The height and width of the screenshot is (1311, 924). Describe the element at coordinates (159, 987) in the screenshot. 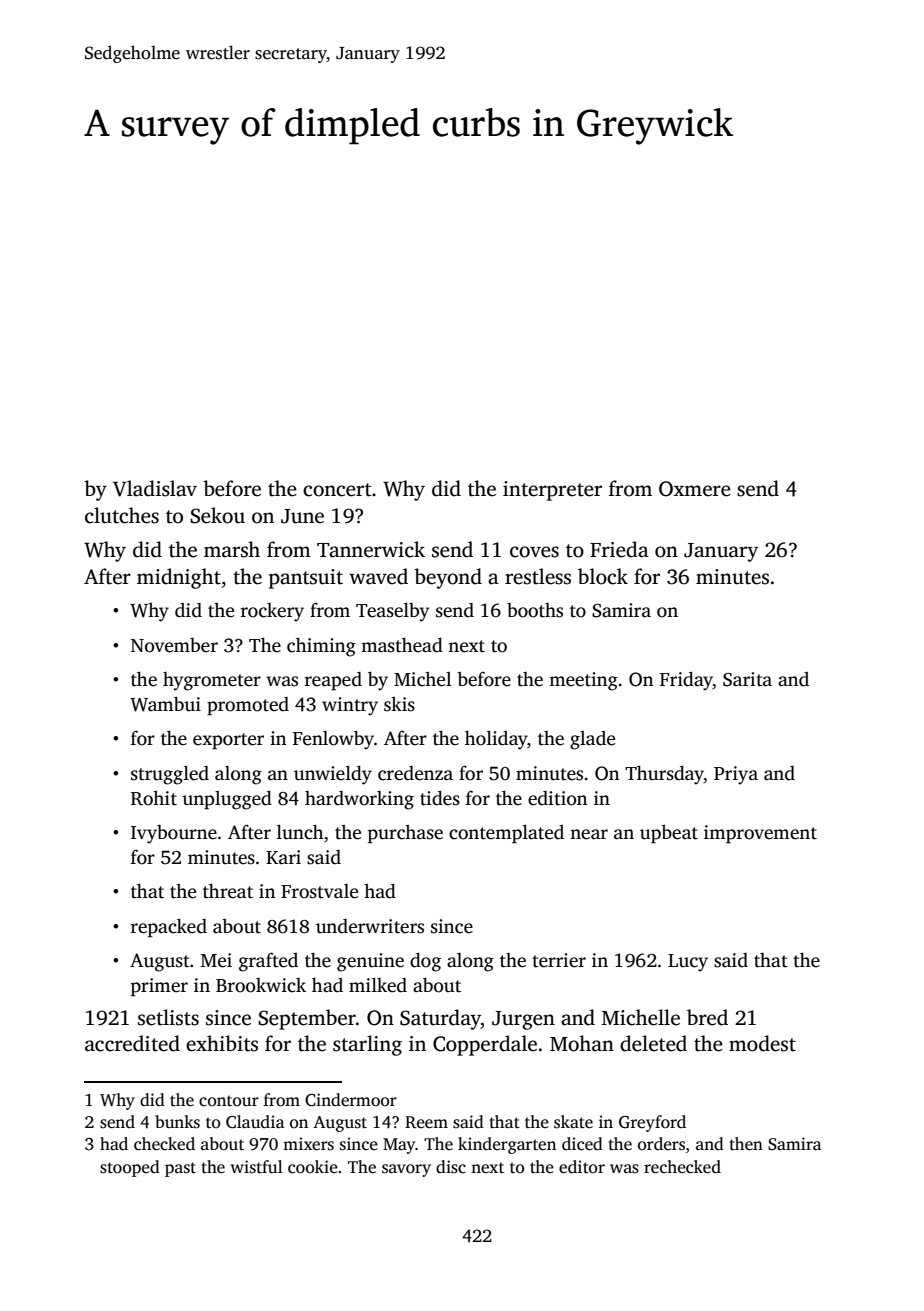

I see `primer` at that location.
